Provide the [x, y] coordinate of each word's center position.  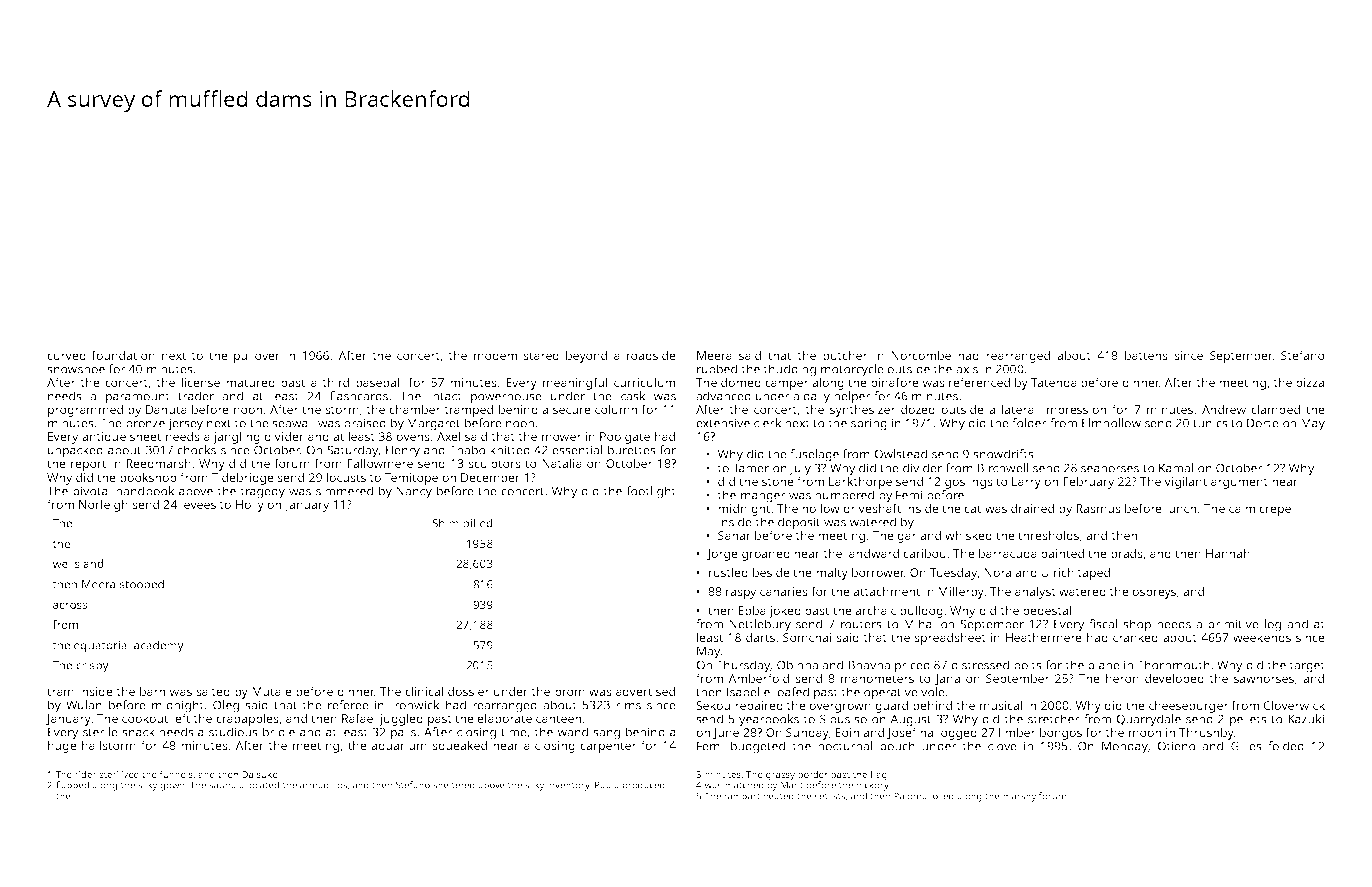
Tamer [751, 468]
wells [66, 563]
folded [1286, 746]
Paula [607, 785]
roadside [651, 355]
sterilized [119, 774]
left [181, 718]
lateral [1019, 409]
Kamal [1176, 468]
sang [606, 735]
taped [1093, 574]
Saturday [352, 451]
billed [478, 523]
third [335, 382]
